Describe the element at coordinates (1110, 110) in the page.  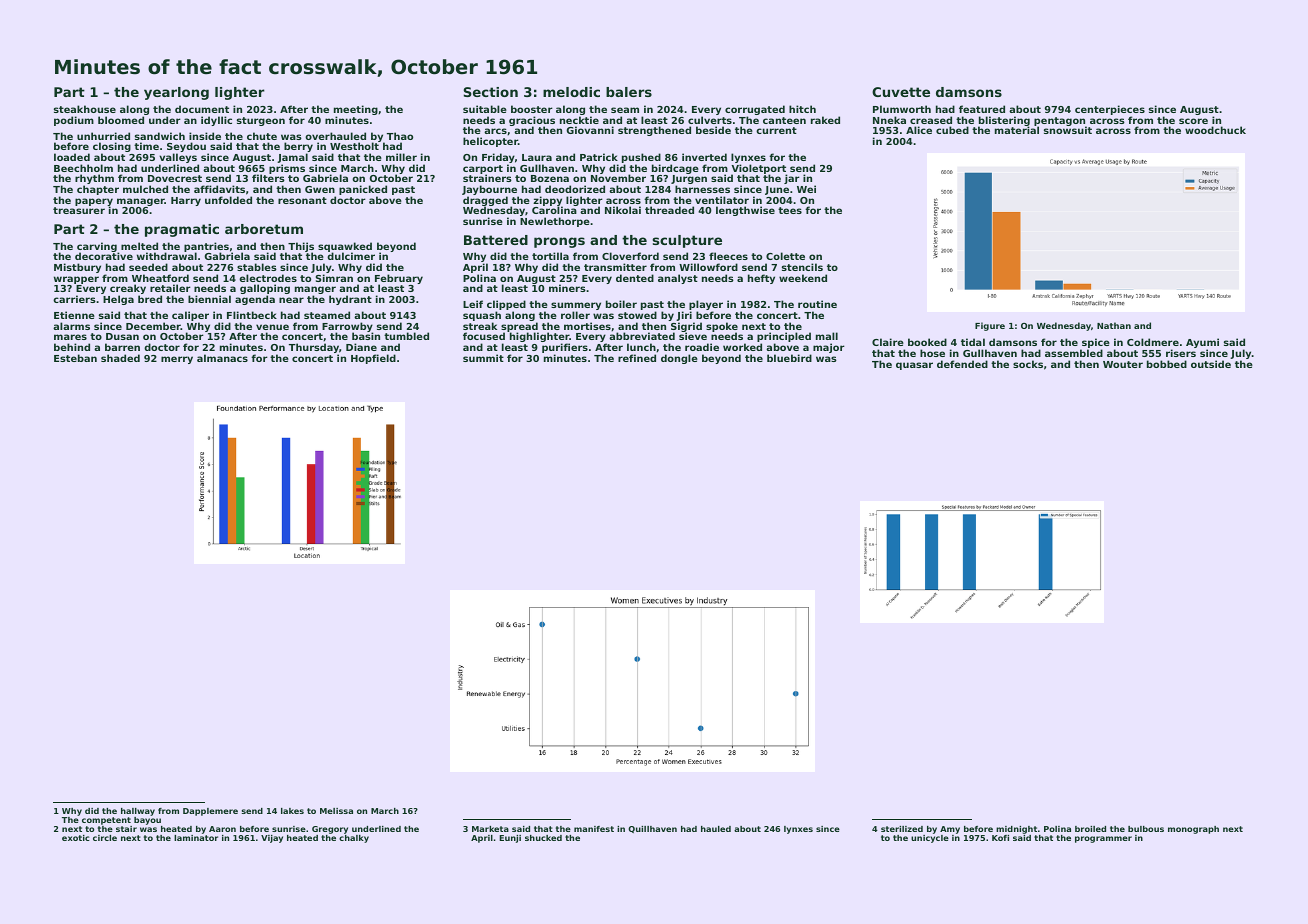
I see `centerpieces` at that location.
